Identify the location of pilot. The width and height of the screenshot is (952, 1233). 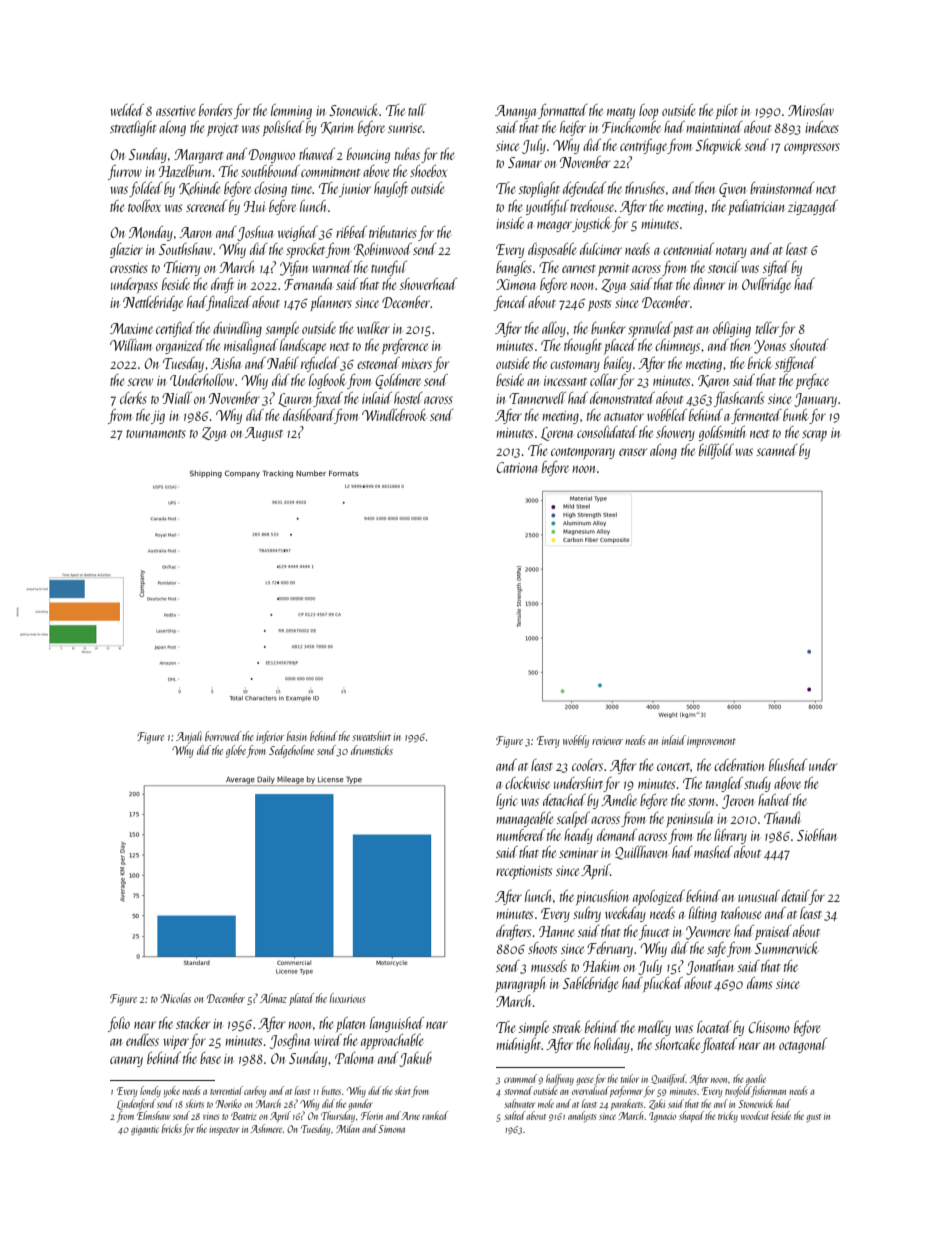
(726, 112).
